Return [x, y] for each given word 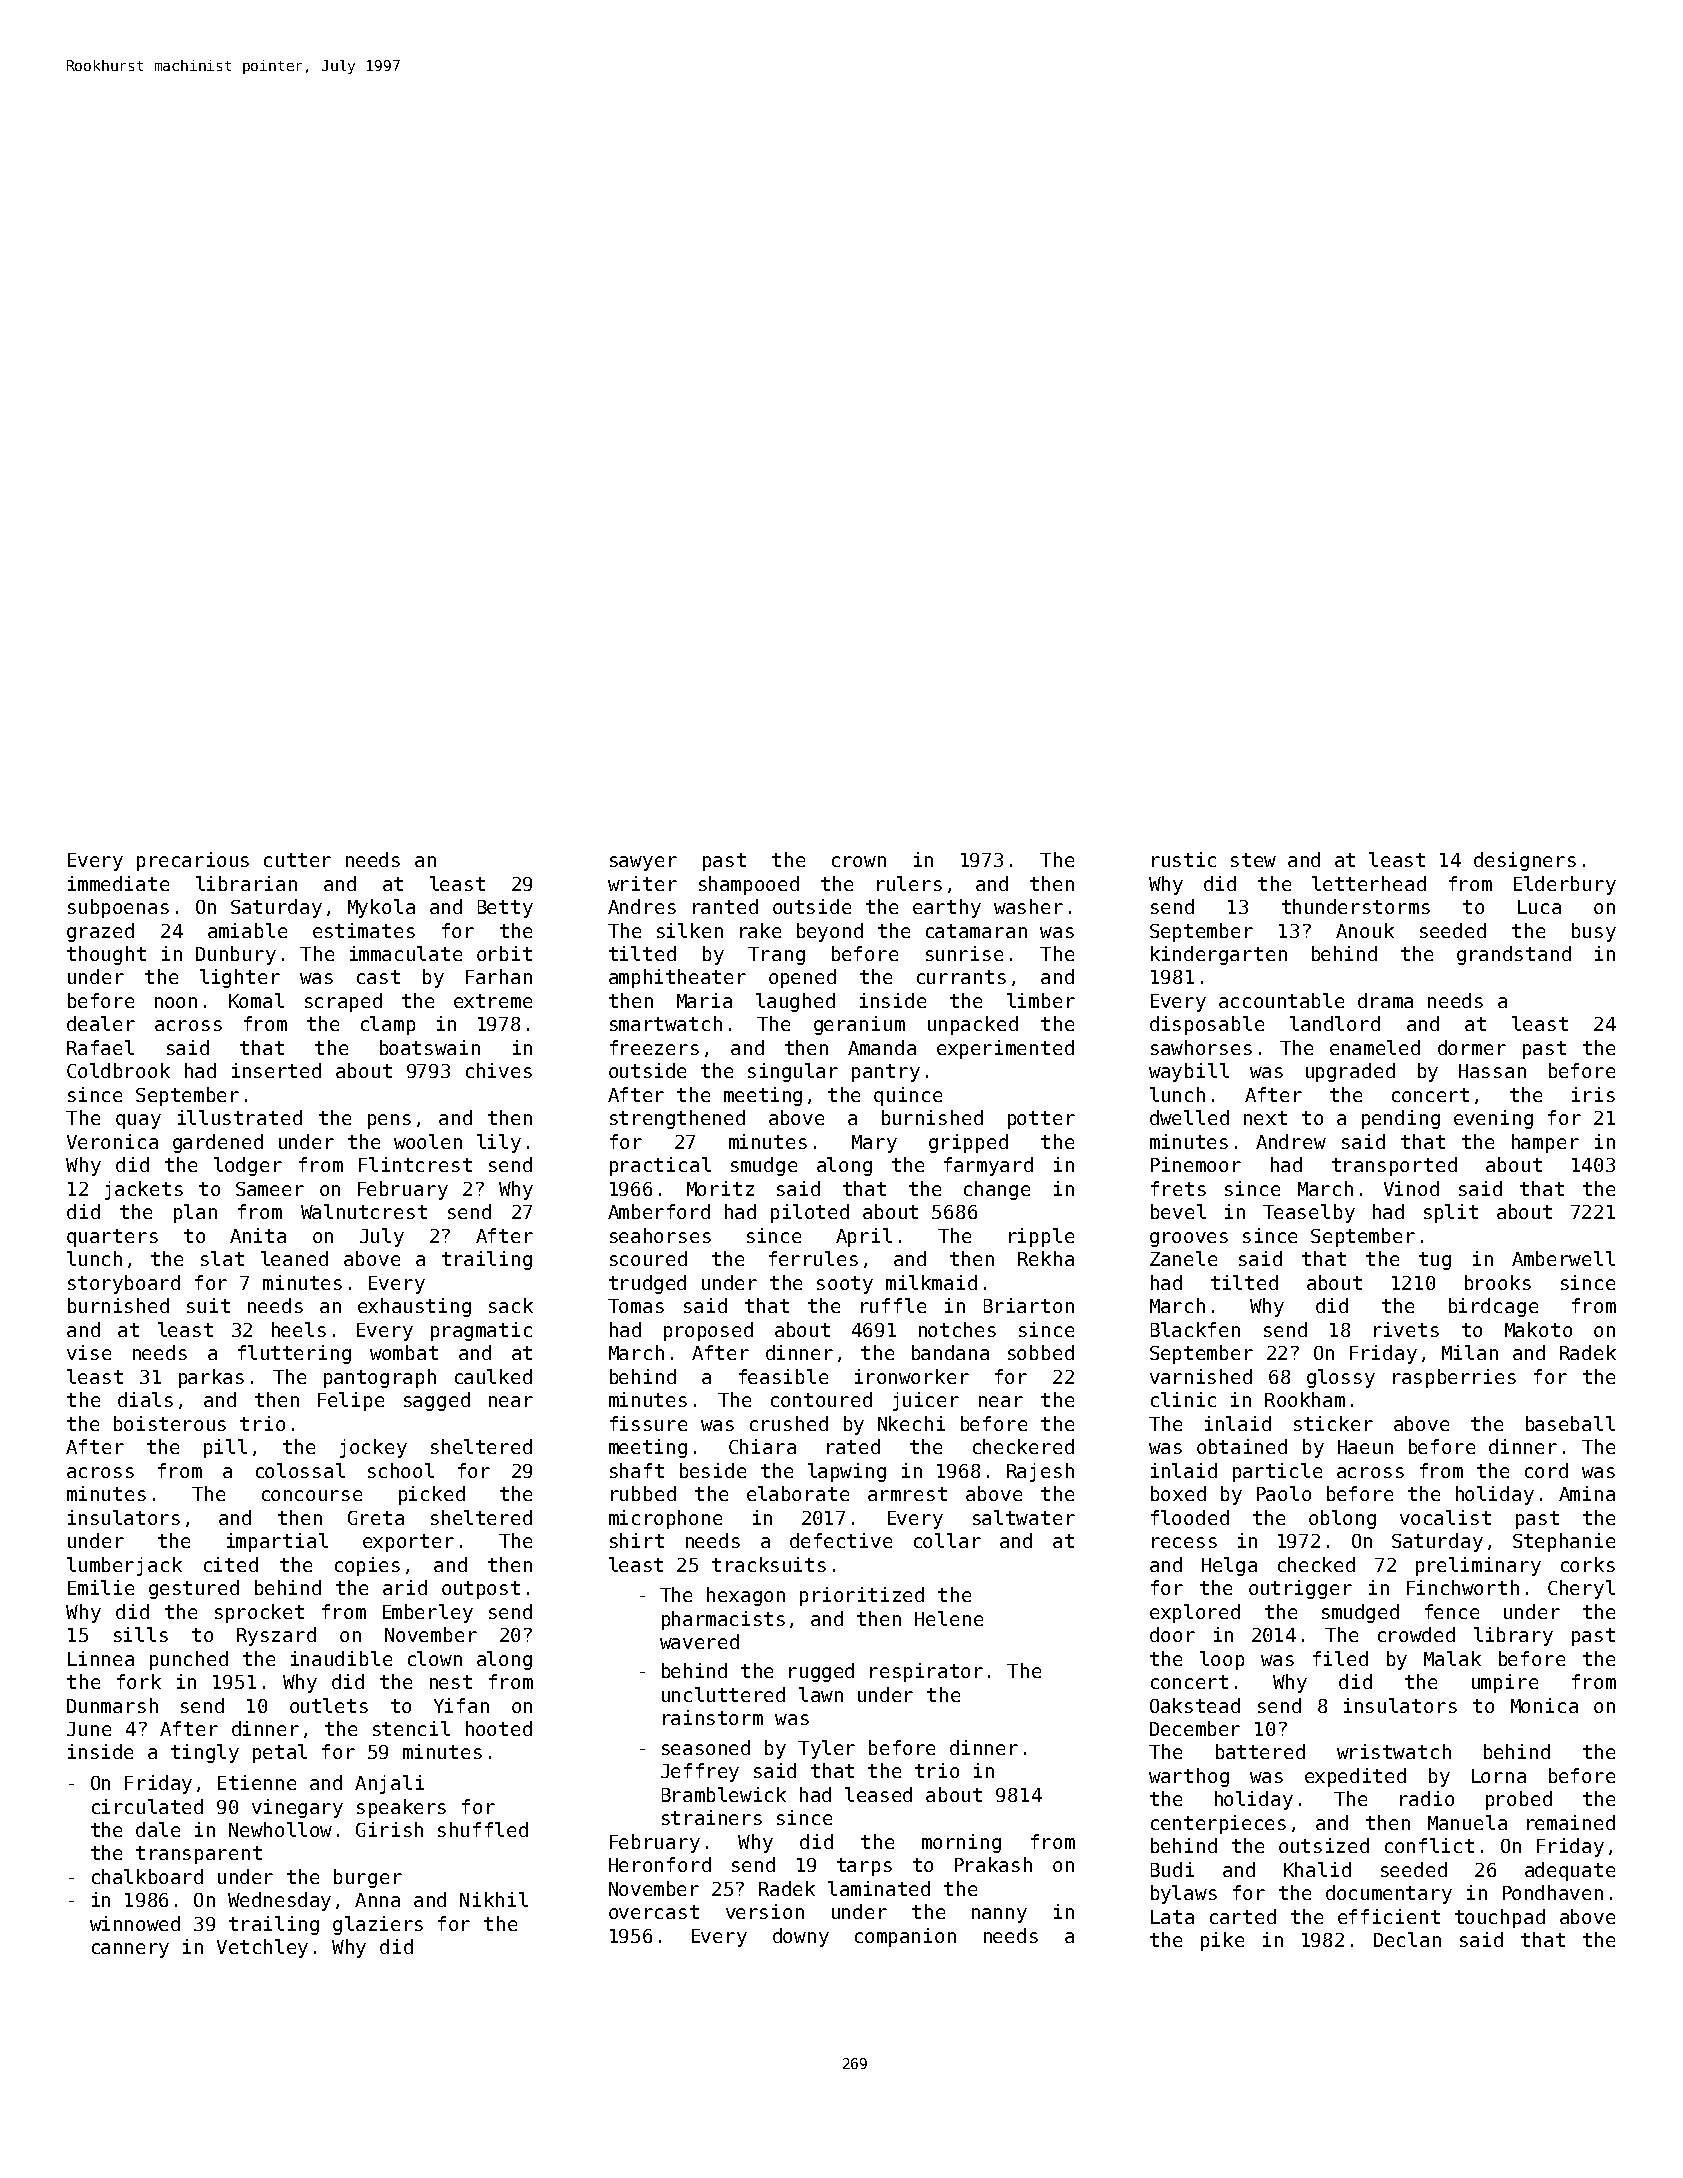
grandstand [1514, 955]
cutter [297, 860]
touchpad [1500, 1918]
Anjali [389, 1784]
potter [1041, 1120]
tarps [864, 1867]
